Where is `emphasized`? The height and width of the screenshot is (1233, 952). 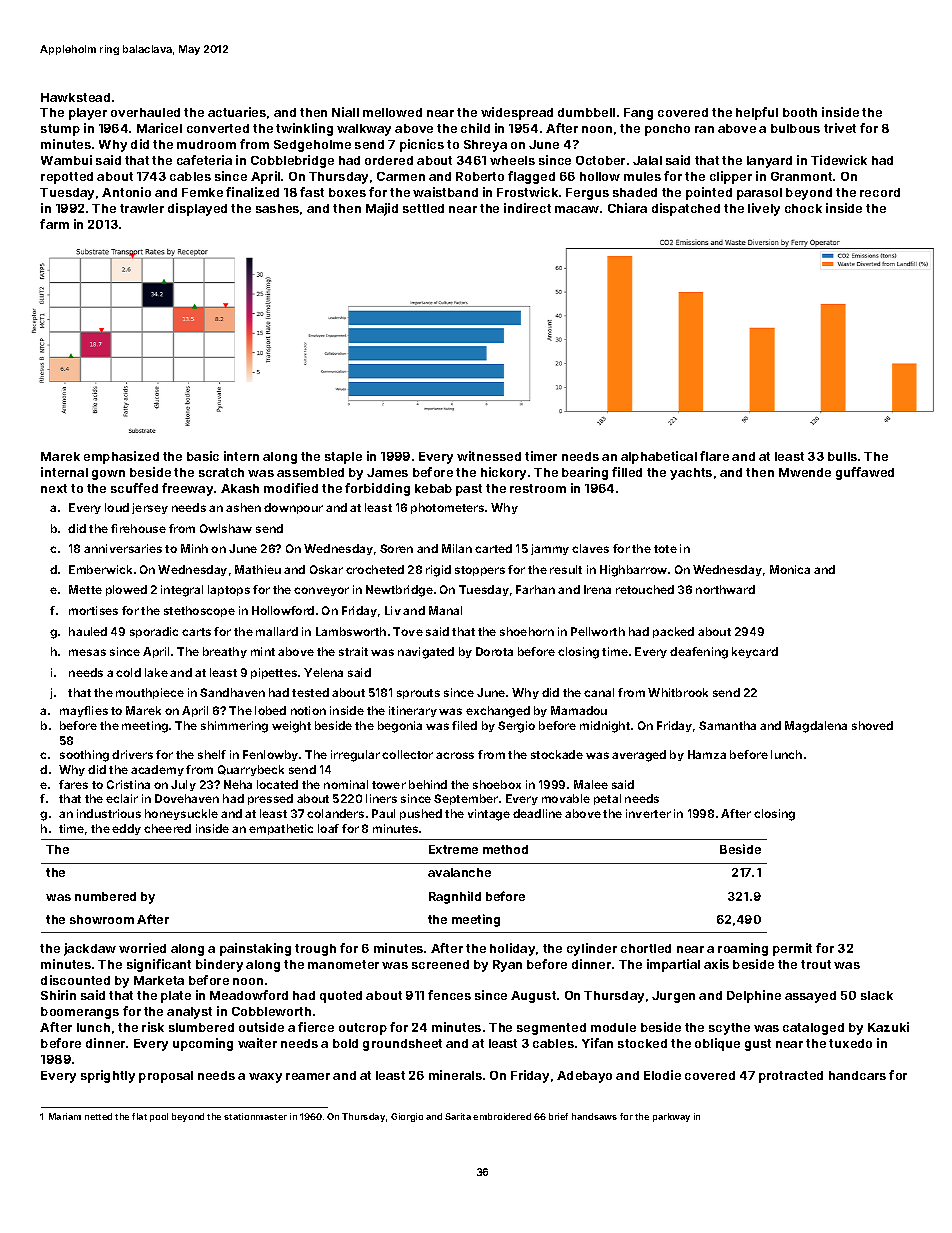
emphasized is located at coordinates (121, 457).
